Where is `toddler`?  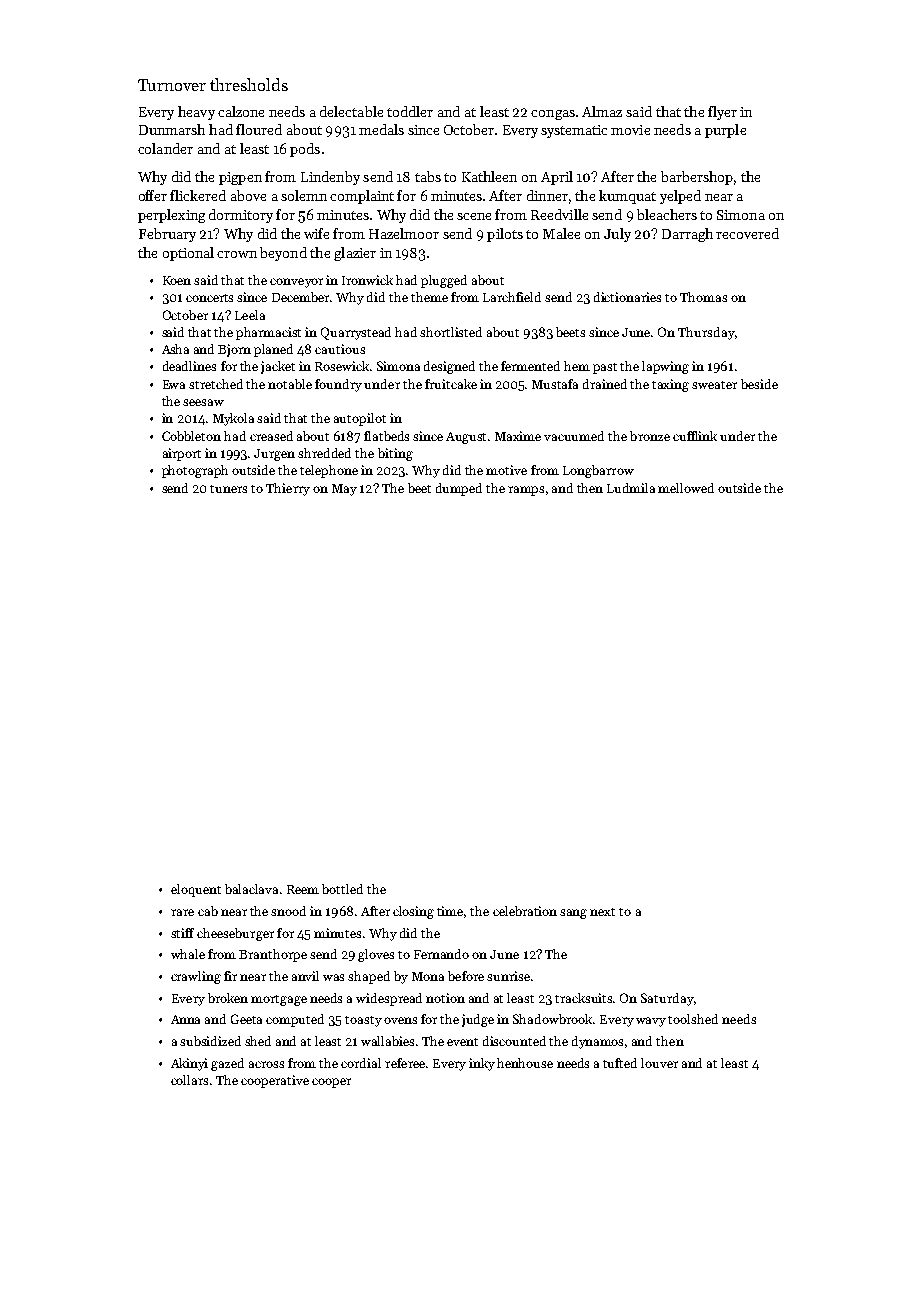
toddler is located at coordinates (410, 111).
